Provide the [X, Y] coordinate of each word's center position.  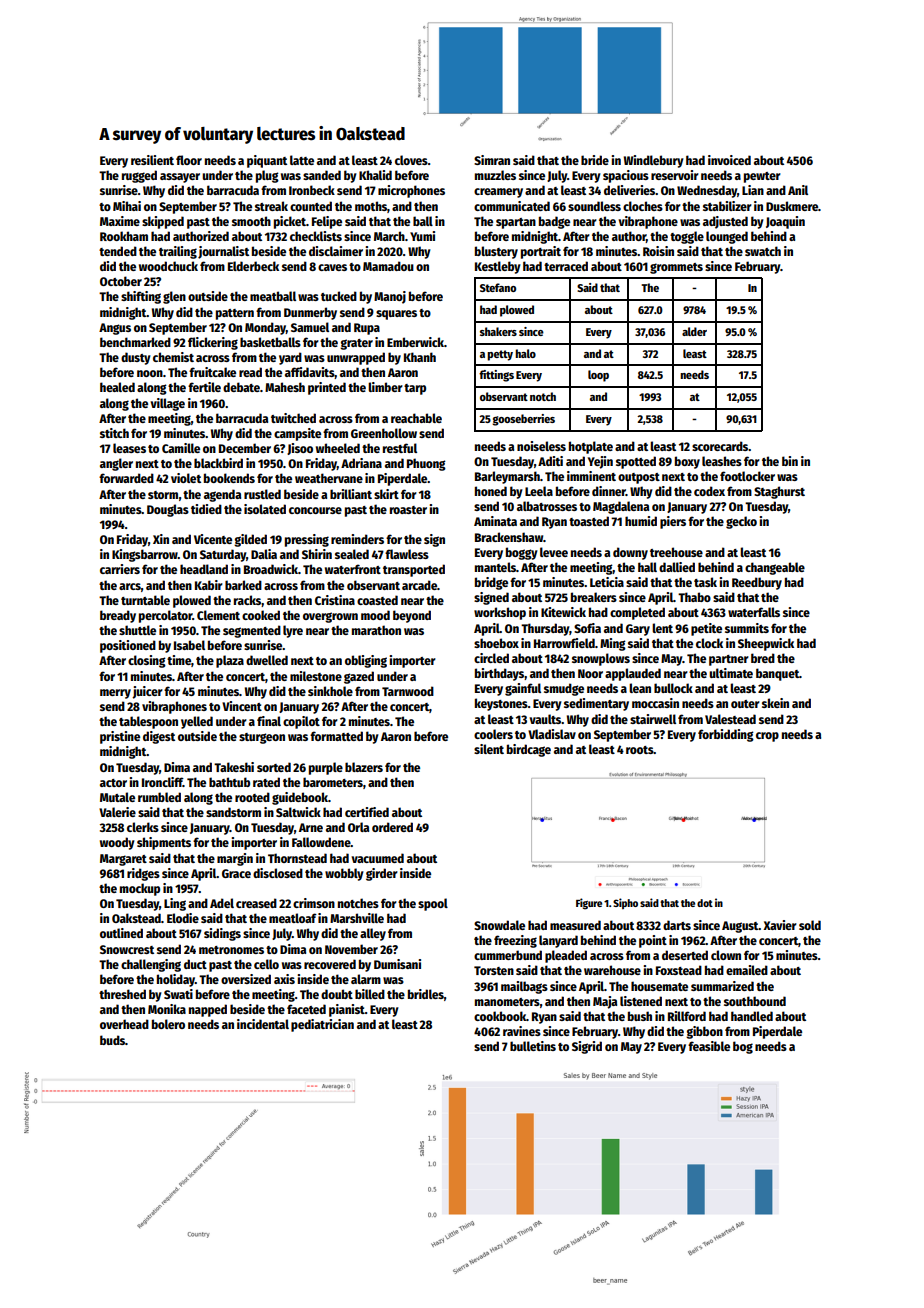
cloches [643, 206]
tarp [415, 389]
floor [189, 160]
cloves [411, 160]
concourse [315, 510]
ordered [392, 827]
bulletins [533, 1046]
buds [112, 1040]
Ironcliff [162, 782]
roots [640, 750]
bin [790, 461]
